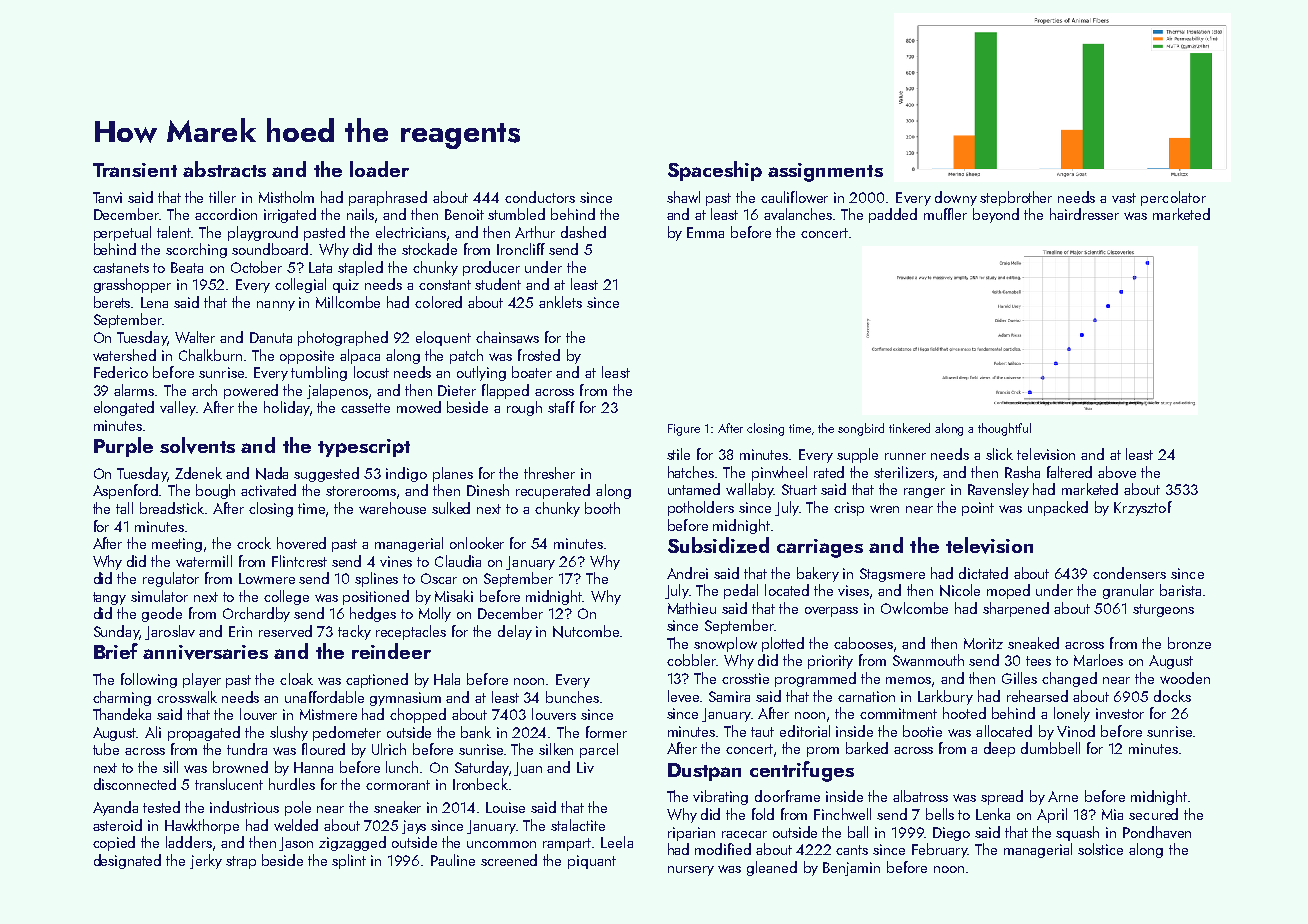 Image resolution: width=1308 pixels, height=924 pixels. What do you see at coordinates (1143, 508) in the screenshot?
I see `Krzysztof` at bounding box center [1143, 508].
